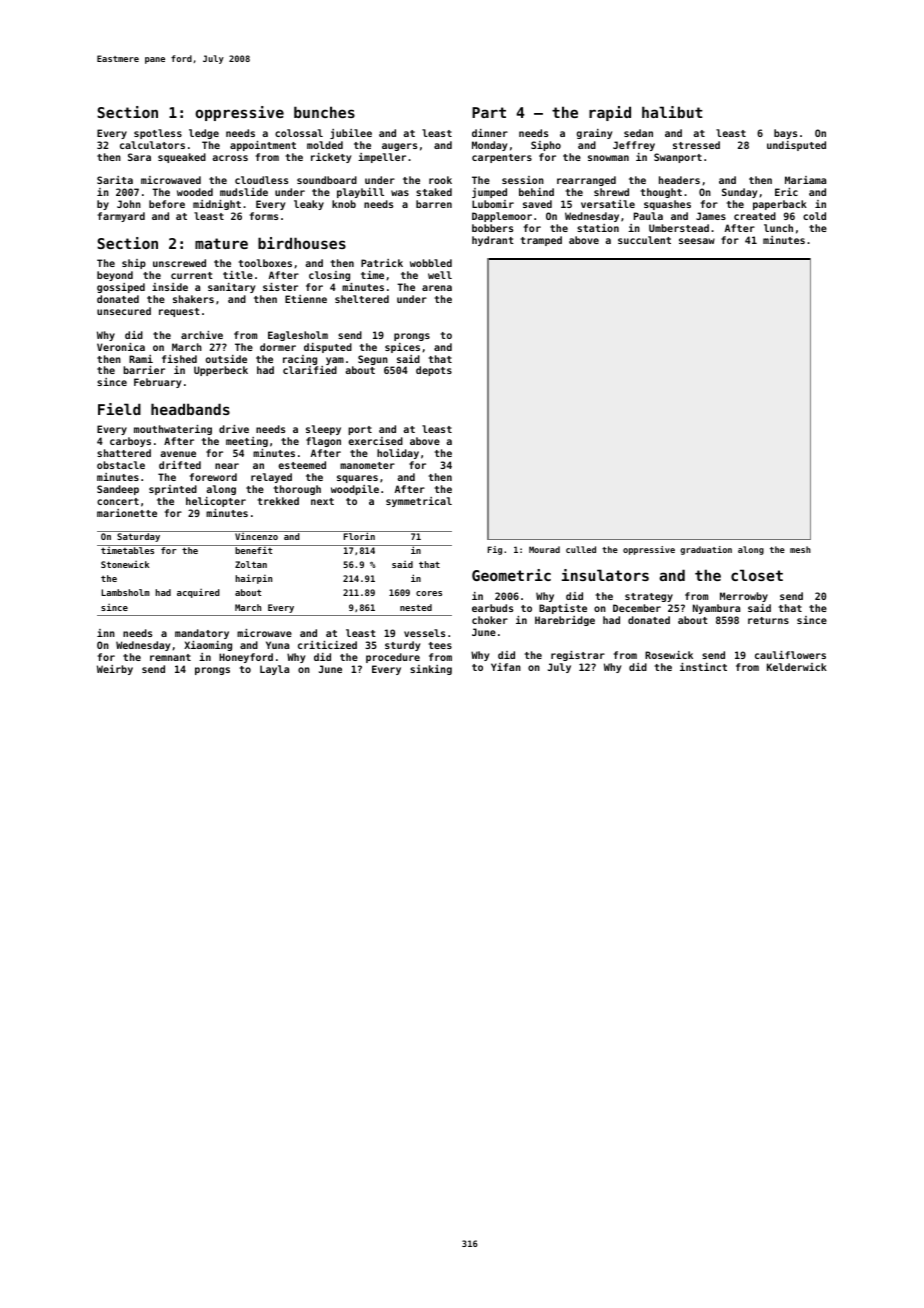 The width and height of the screenshot is (924, 1308). Describe the element at coordinates (778, 228) in the screenshot. I see `lunch` at that location.
